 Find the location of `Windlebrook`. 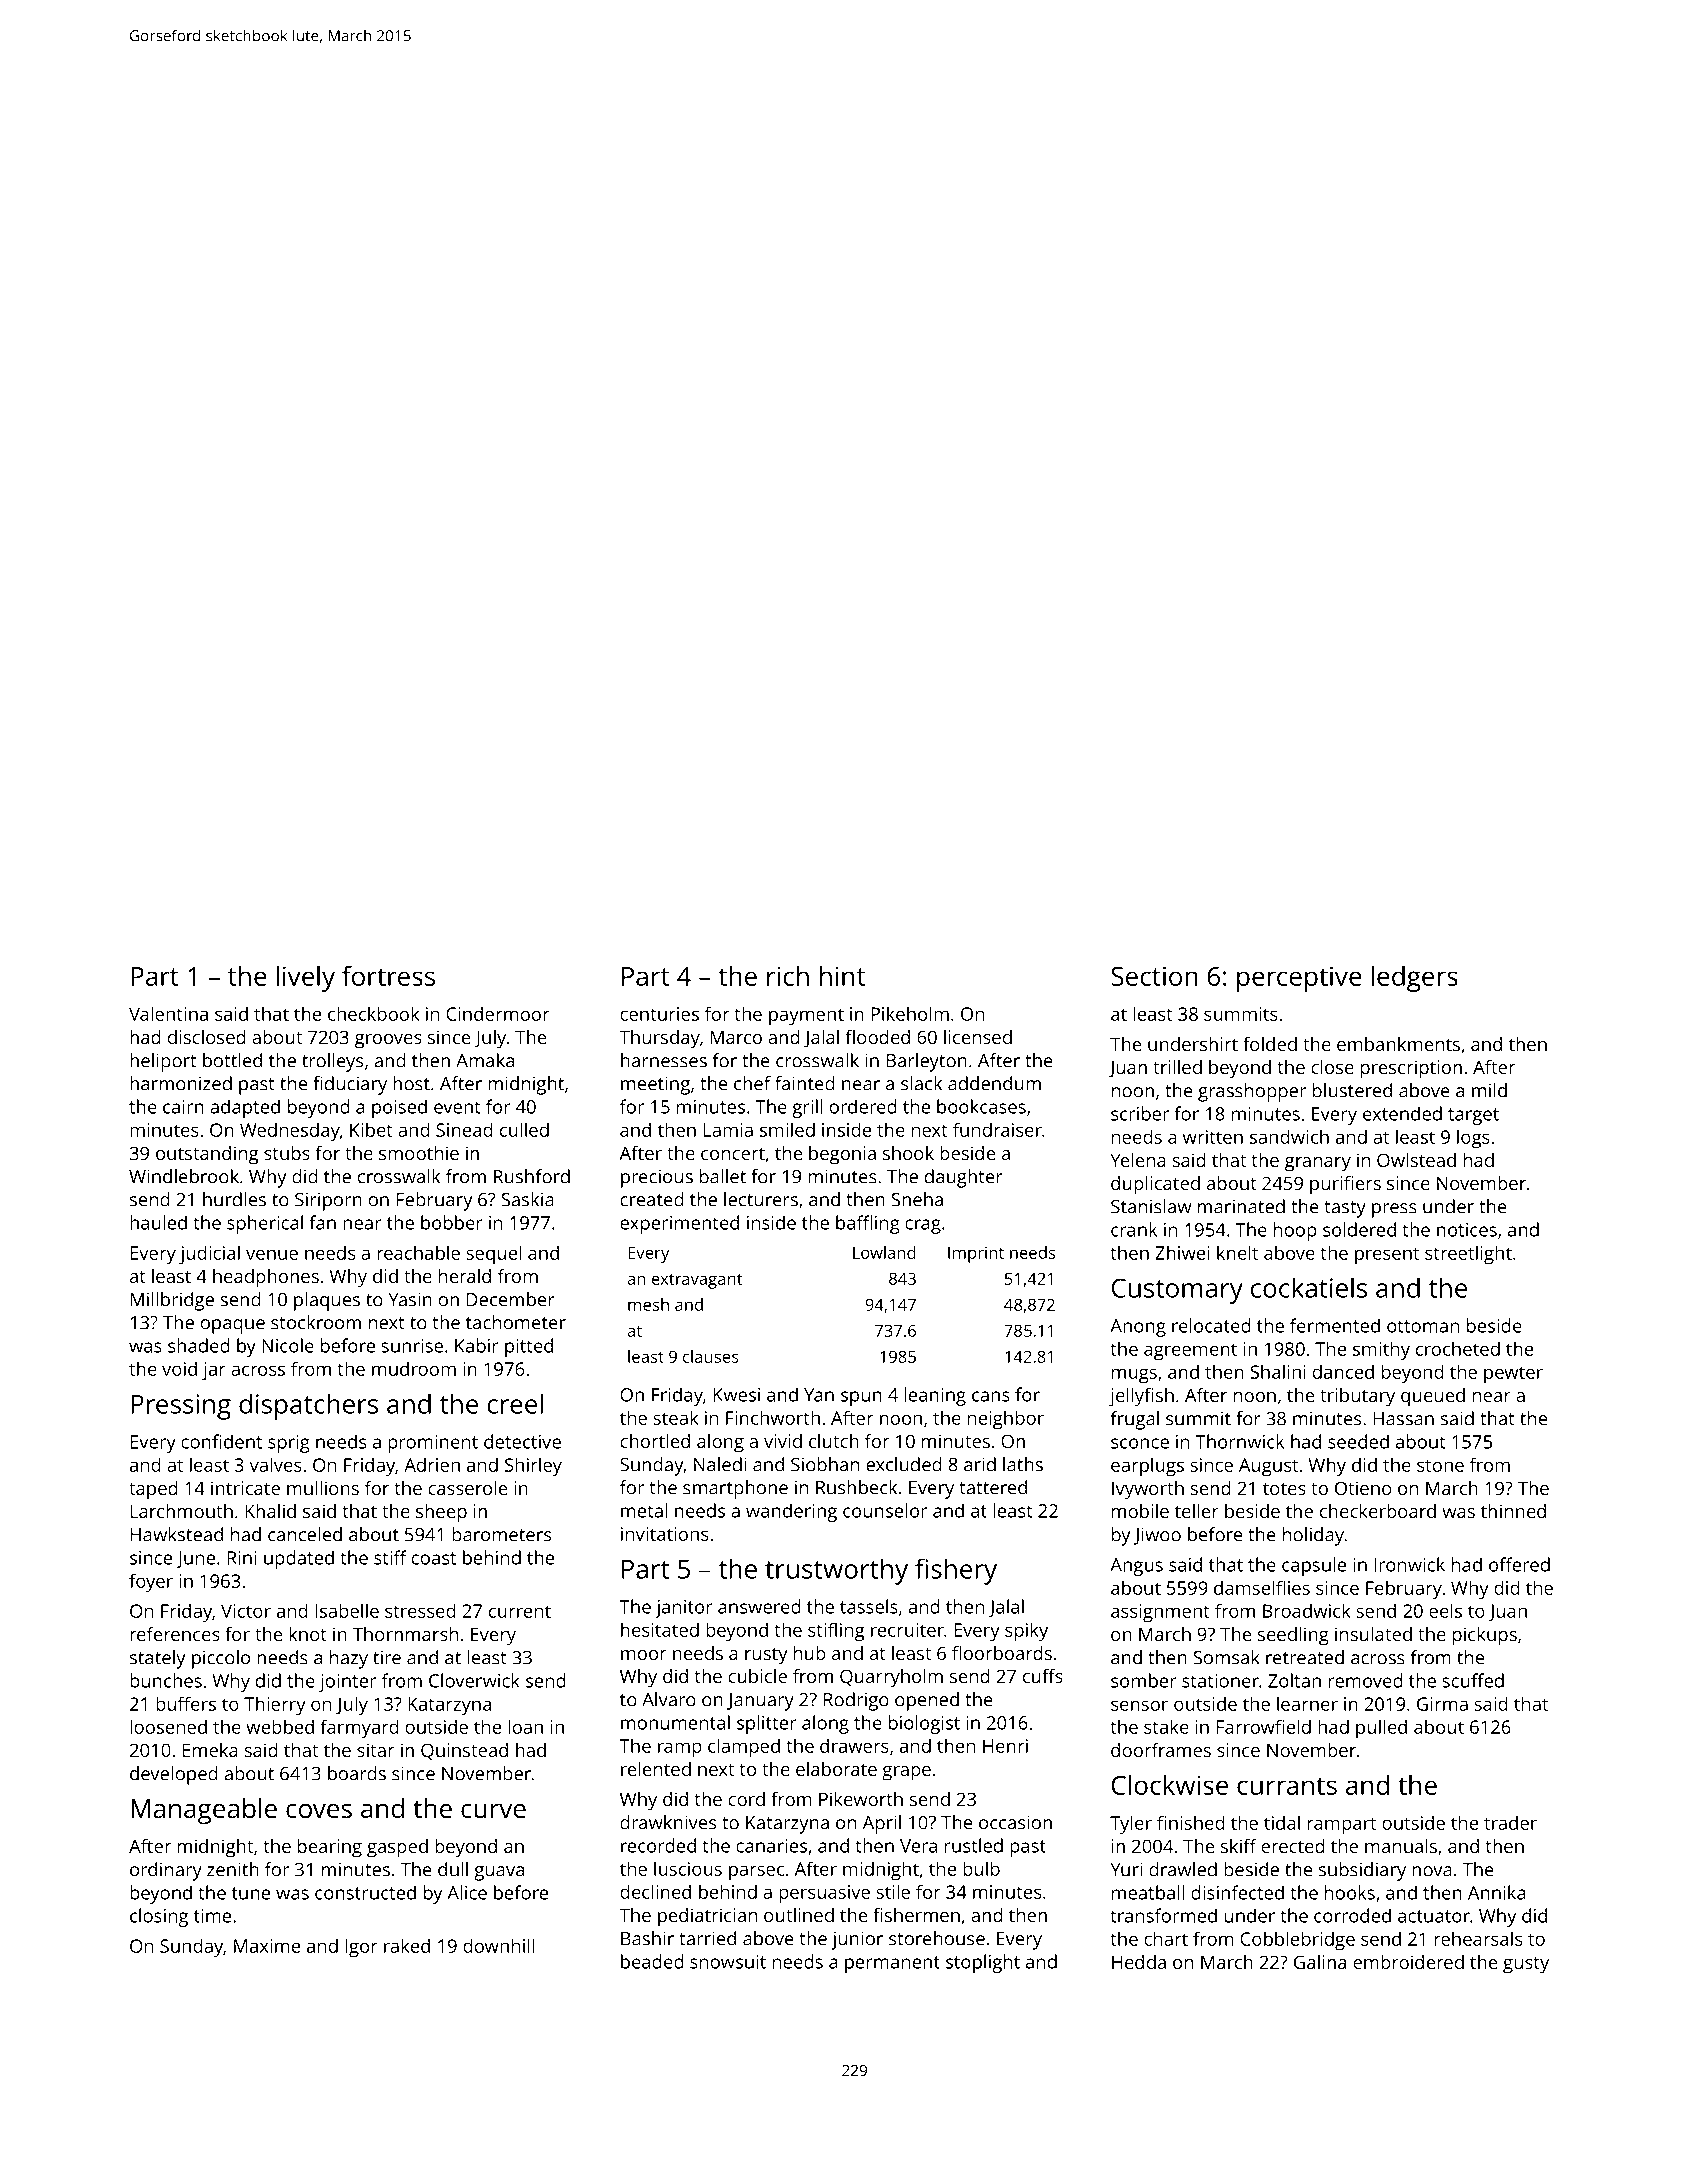

Windlebrook is located at coordinates (184, 1176).
